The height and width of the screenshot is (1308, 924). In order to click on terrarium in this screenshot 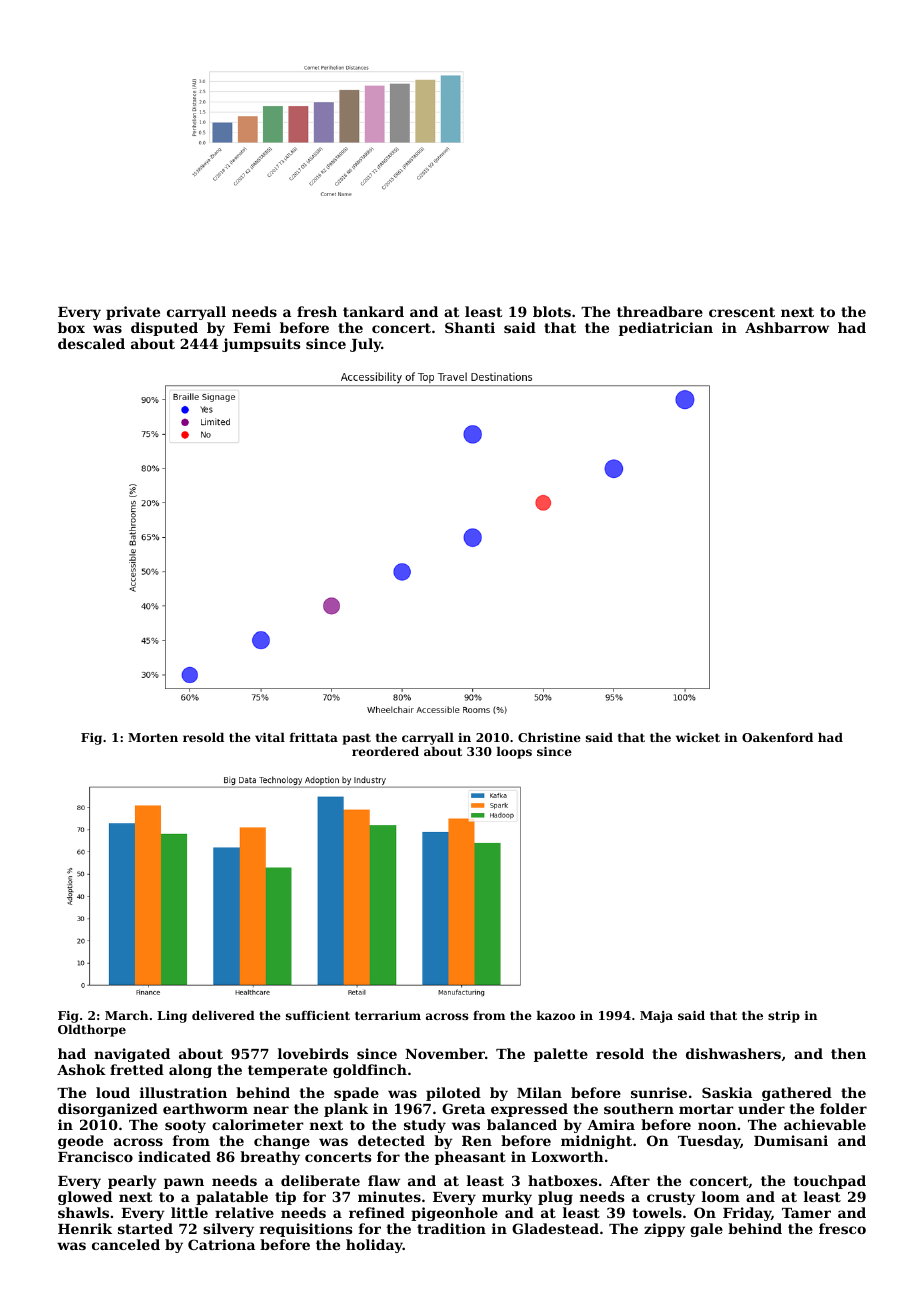, I will do `click(388, 1015)`.
